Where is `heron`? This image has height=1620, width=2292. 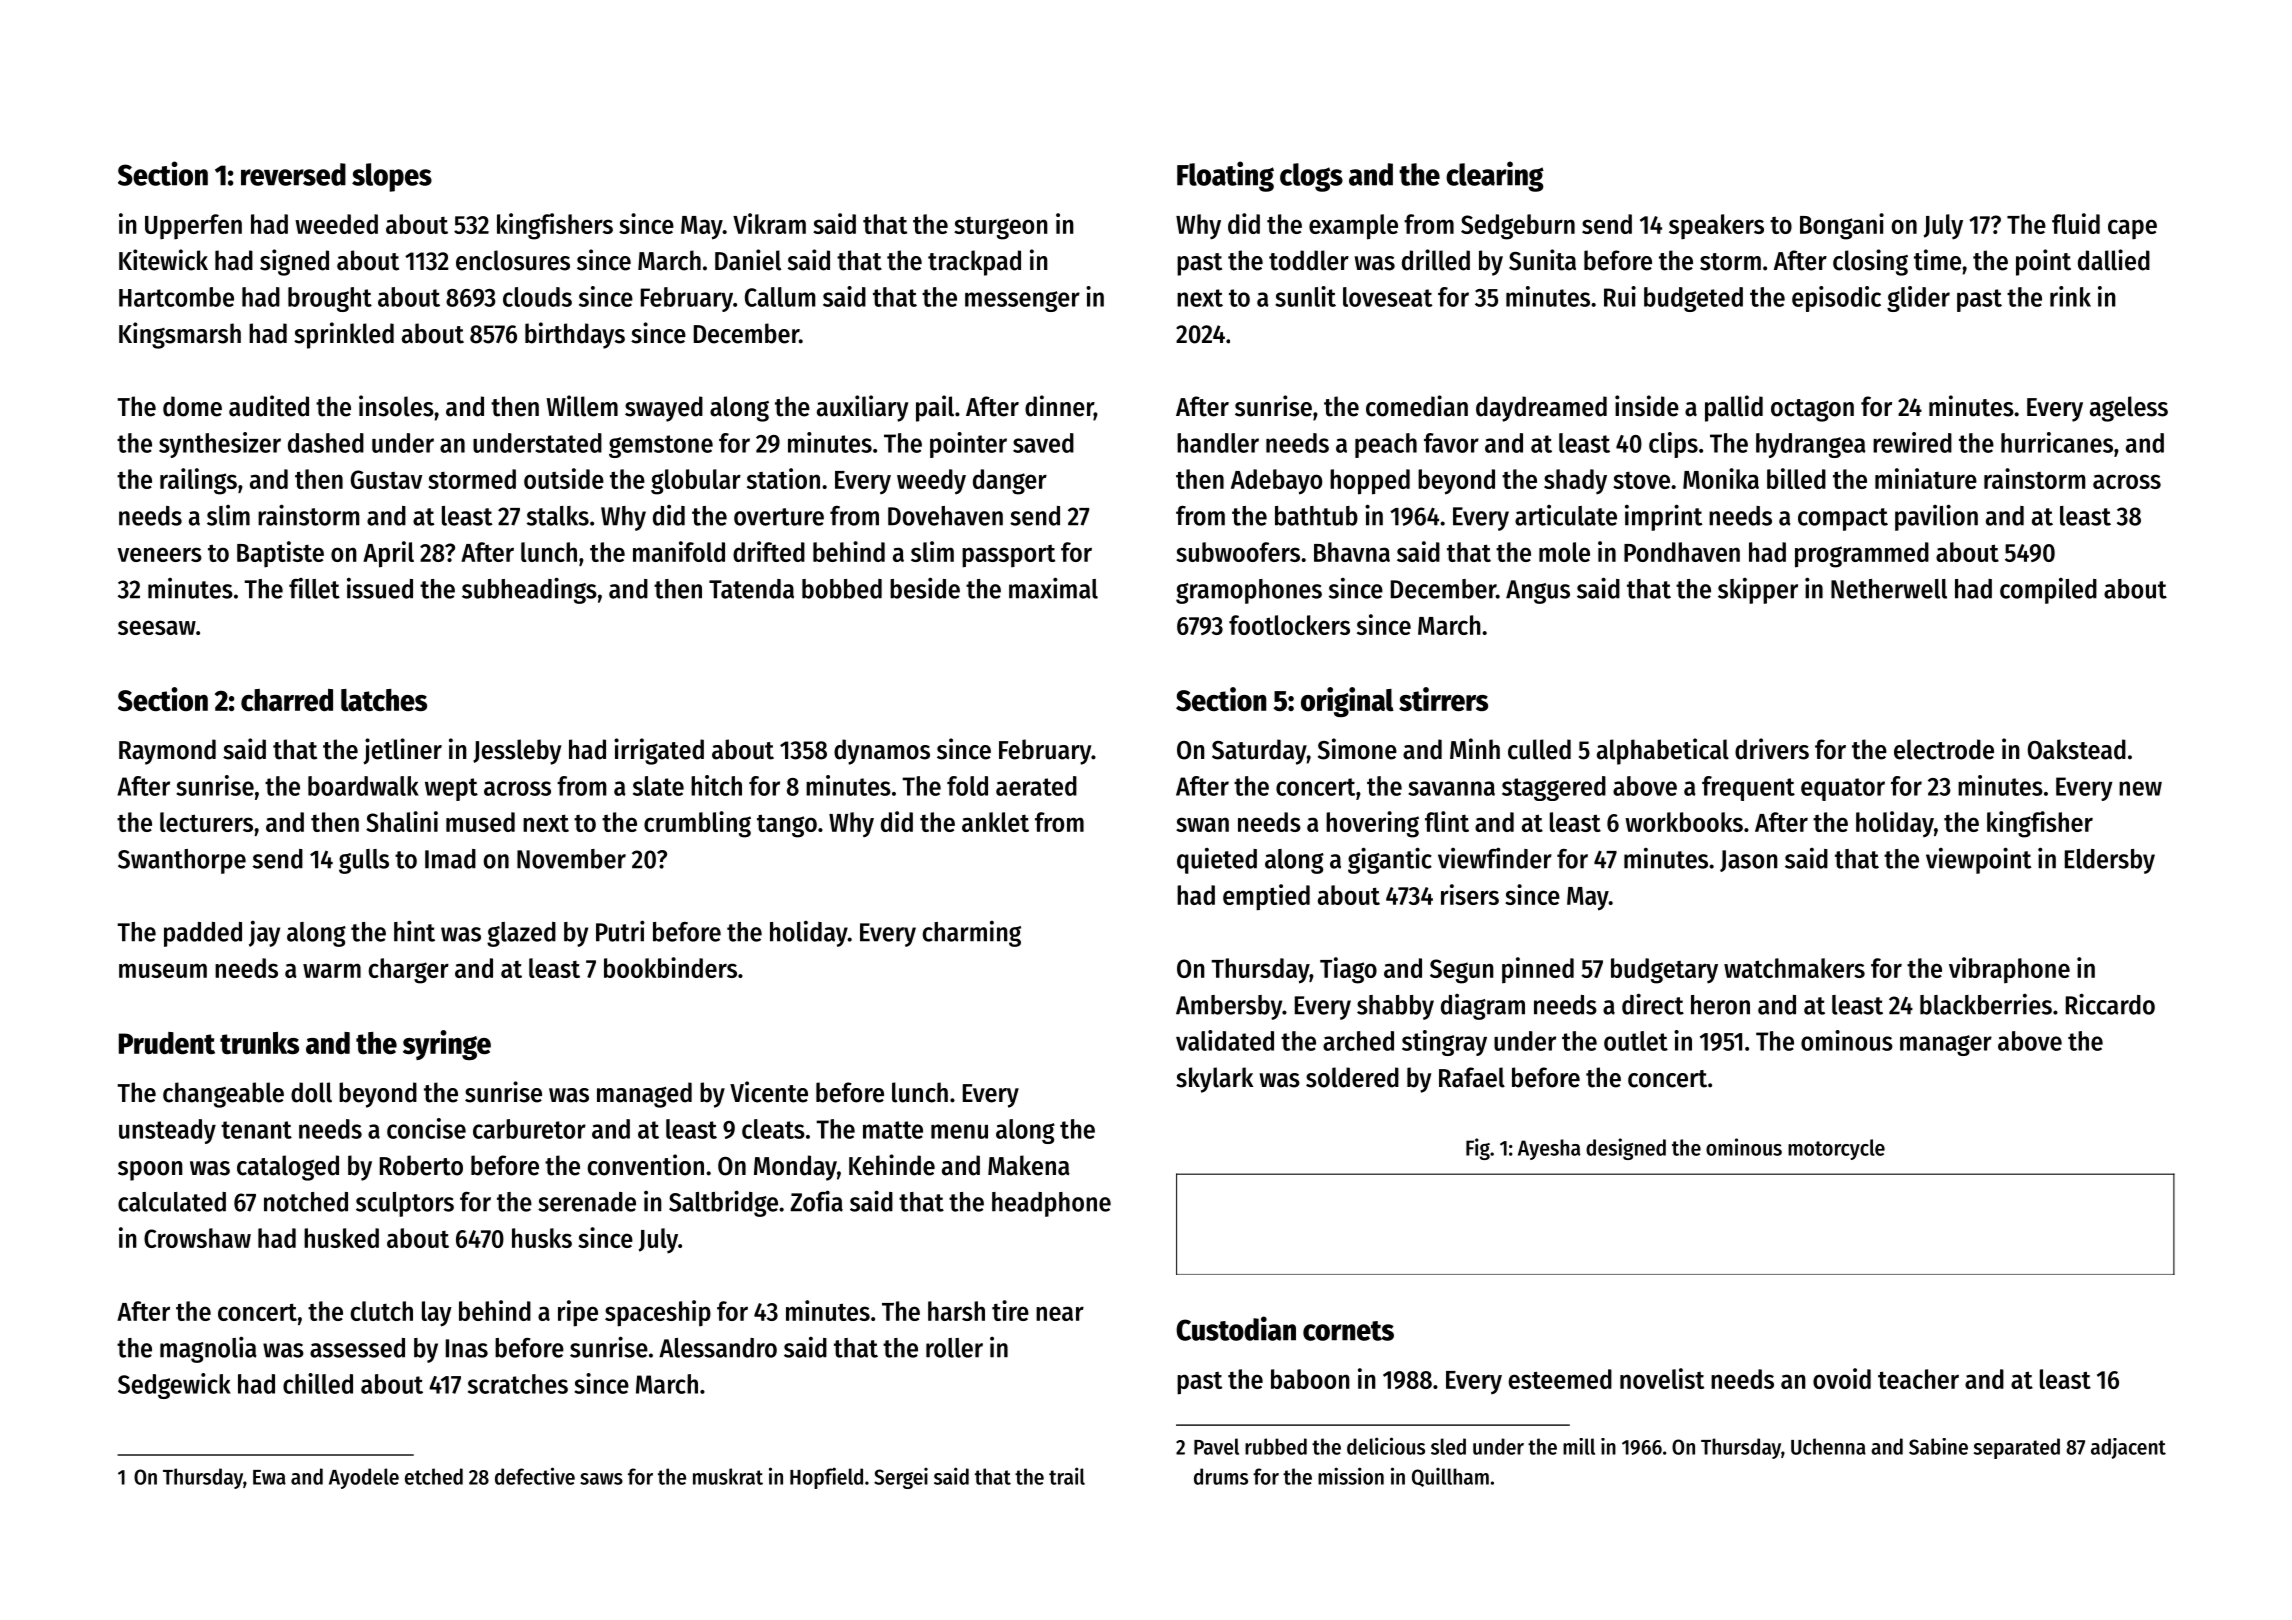 heron is located at coordinates (1720, 1005).
